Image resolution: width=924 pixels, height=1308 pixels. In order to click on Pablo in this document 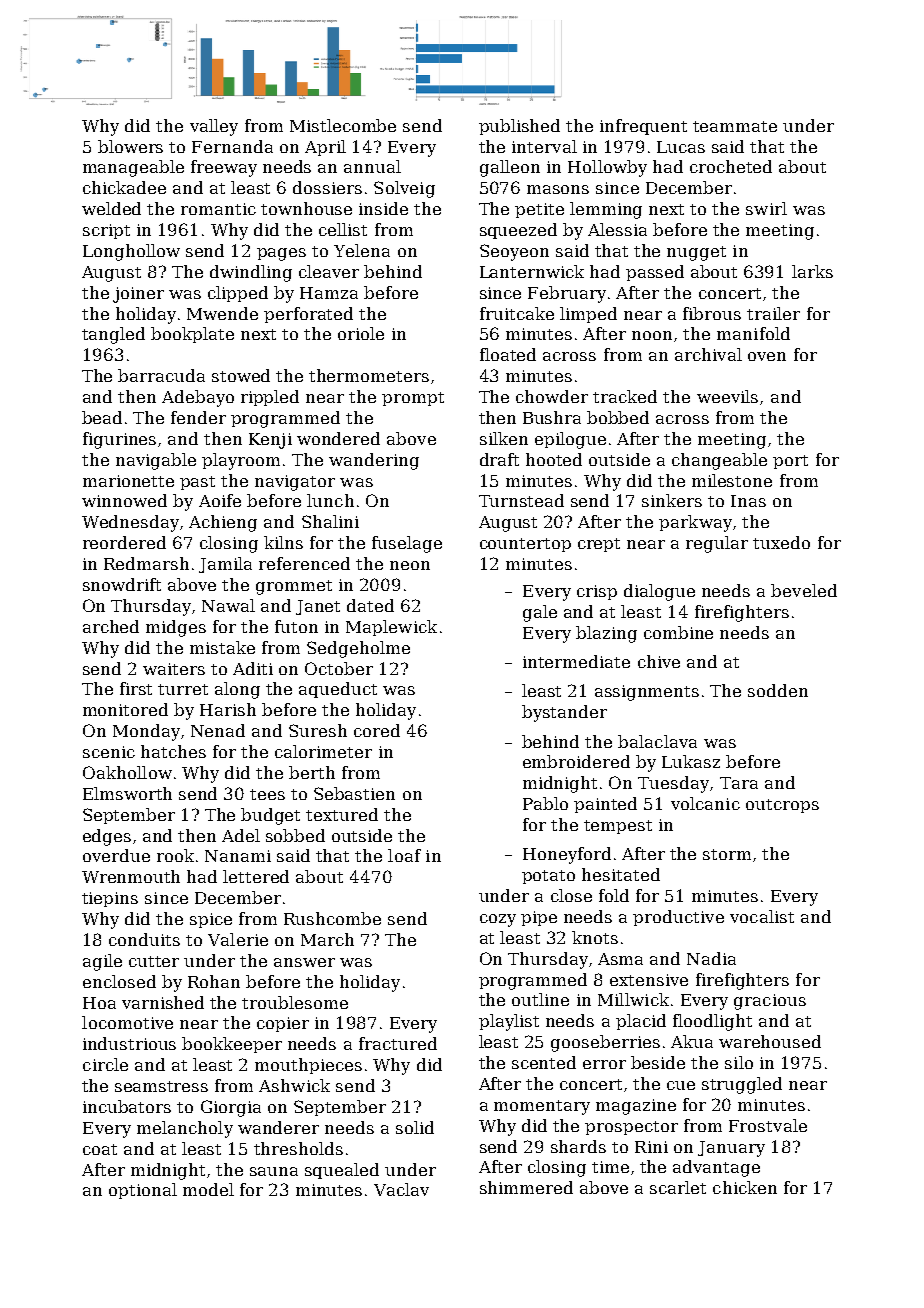, I will do `click(545, 803)`.
